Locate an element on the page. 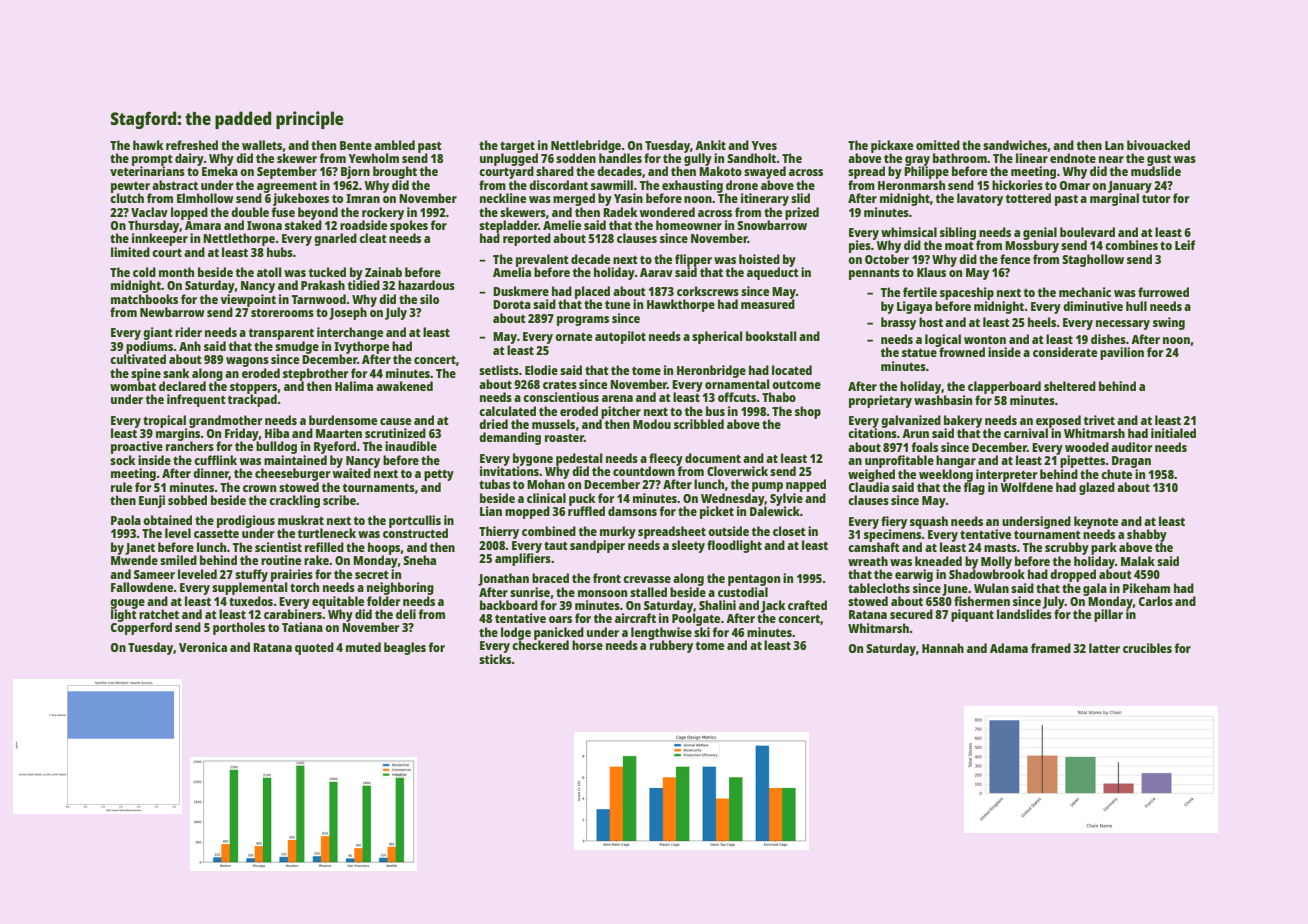  deli is located at coordinates (406, 614).
